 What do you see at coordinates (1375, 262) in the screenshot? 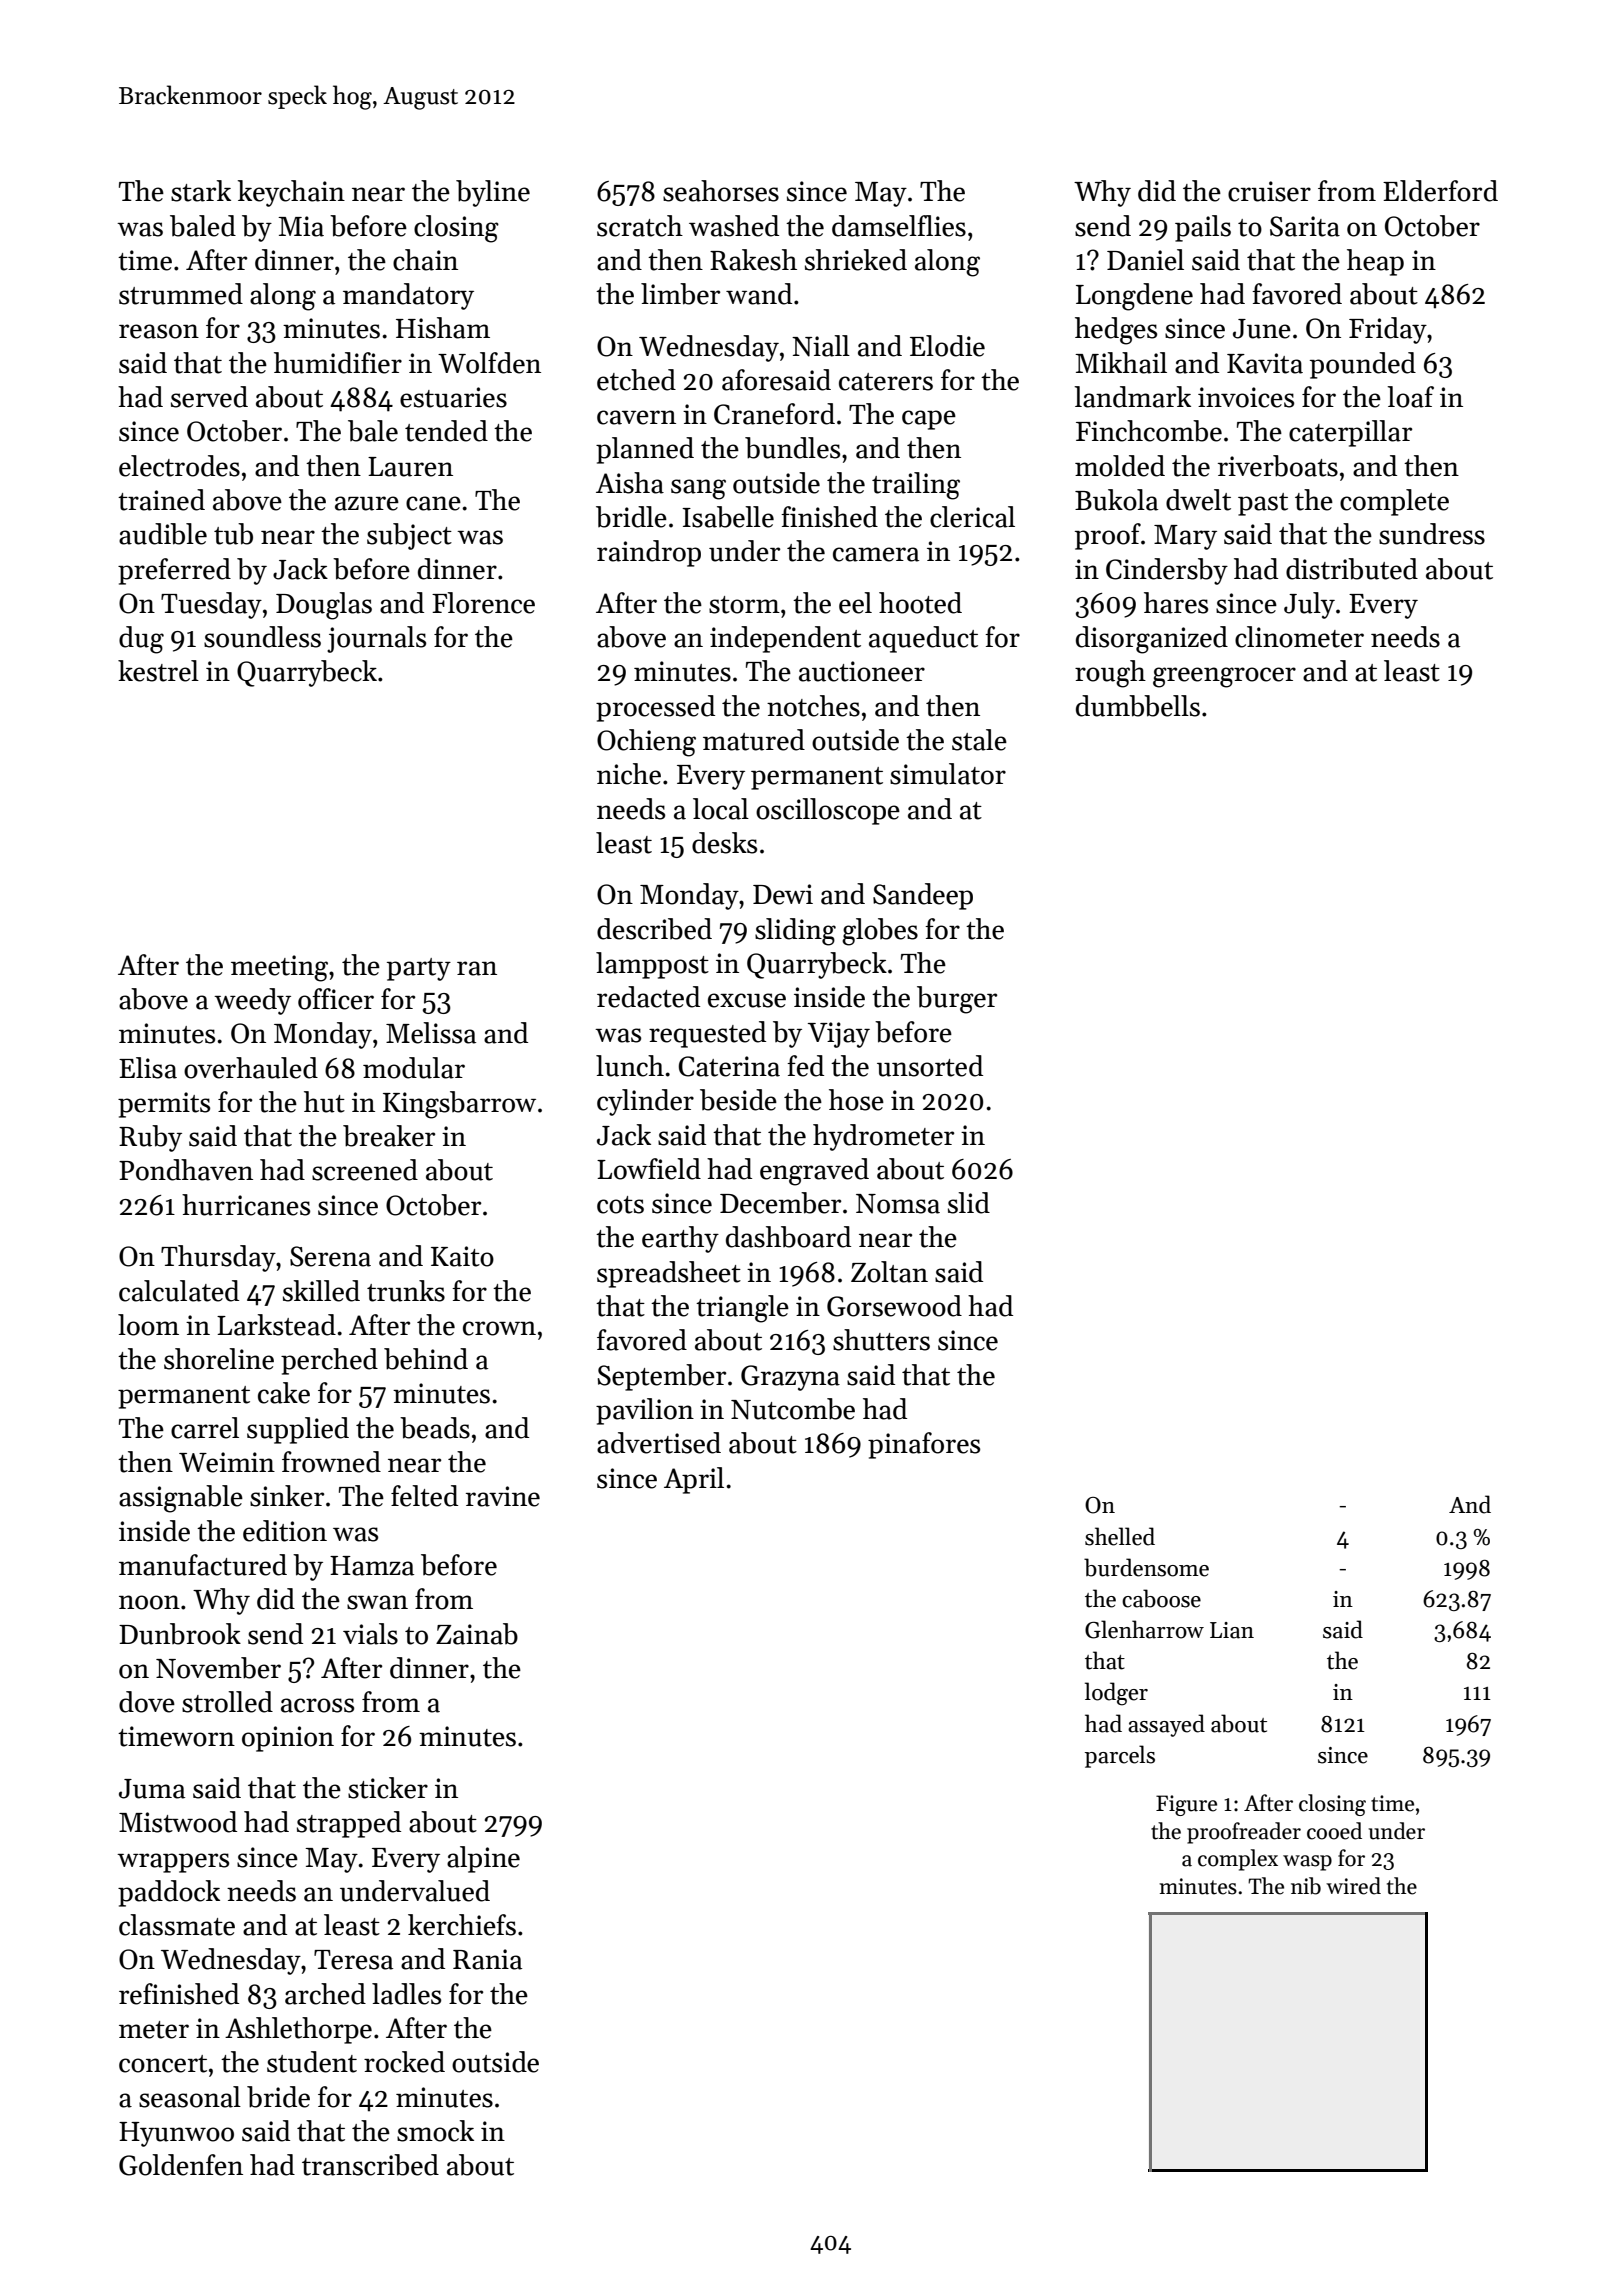
I see `heap` at bounding box center [1375, 262].
